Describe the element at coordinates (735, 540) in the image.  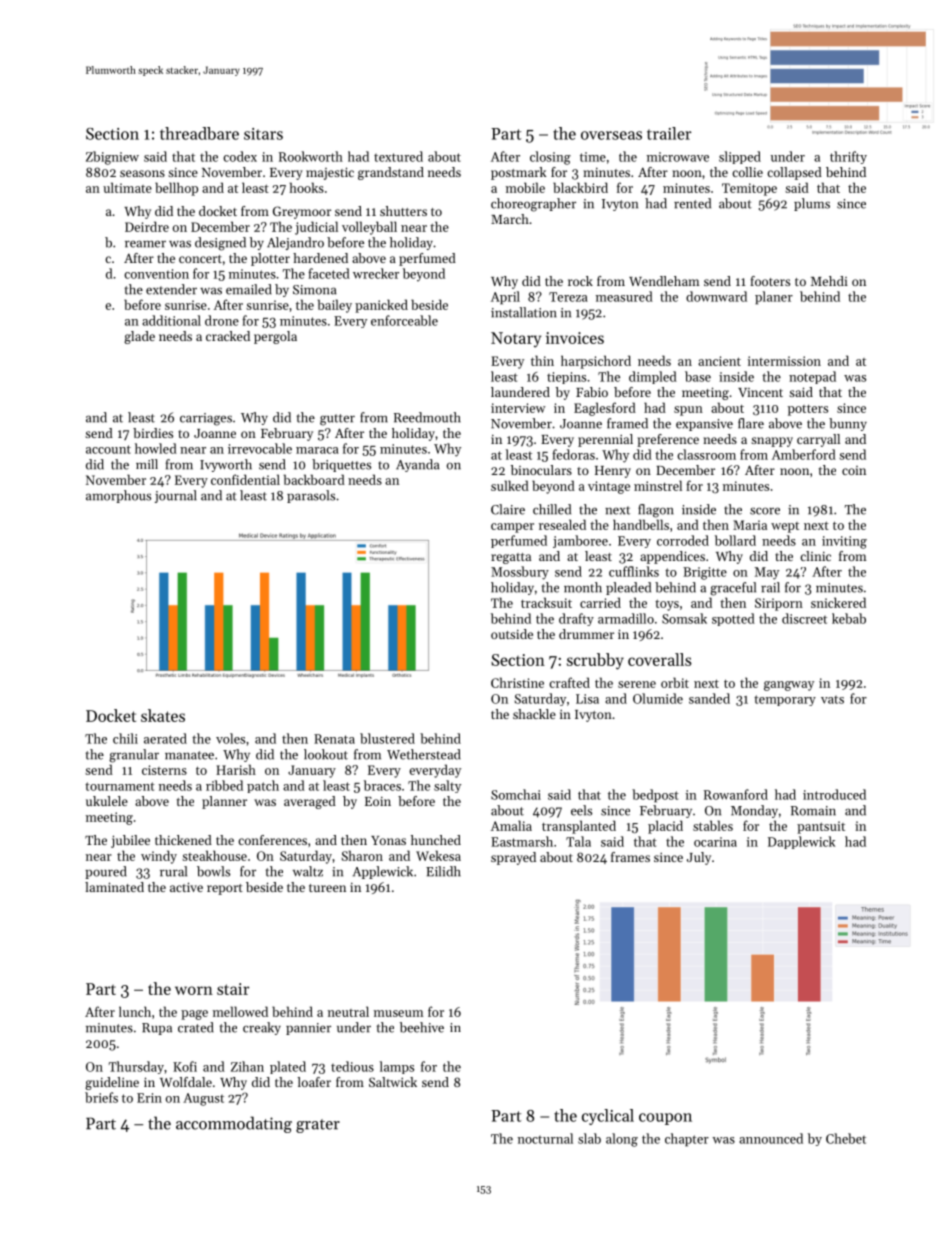
I see `bollard` at that location.
